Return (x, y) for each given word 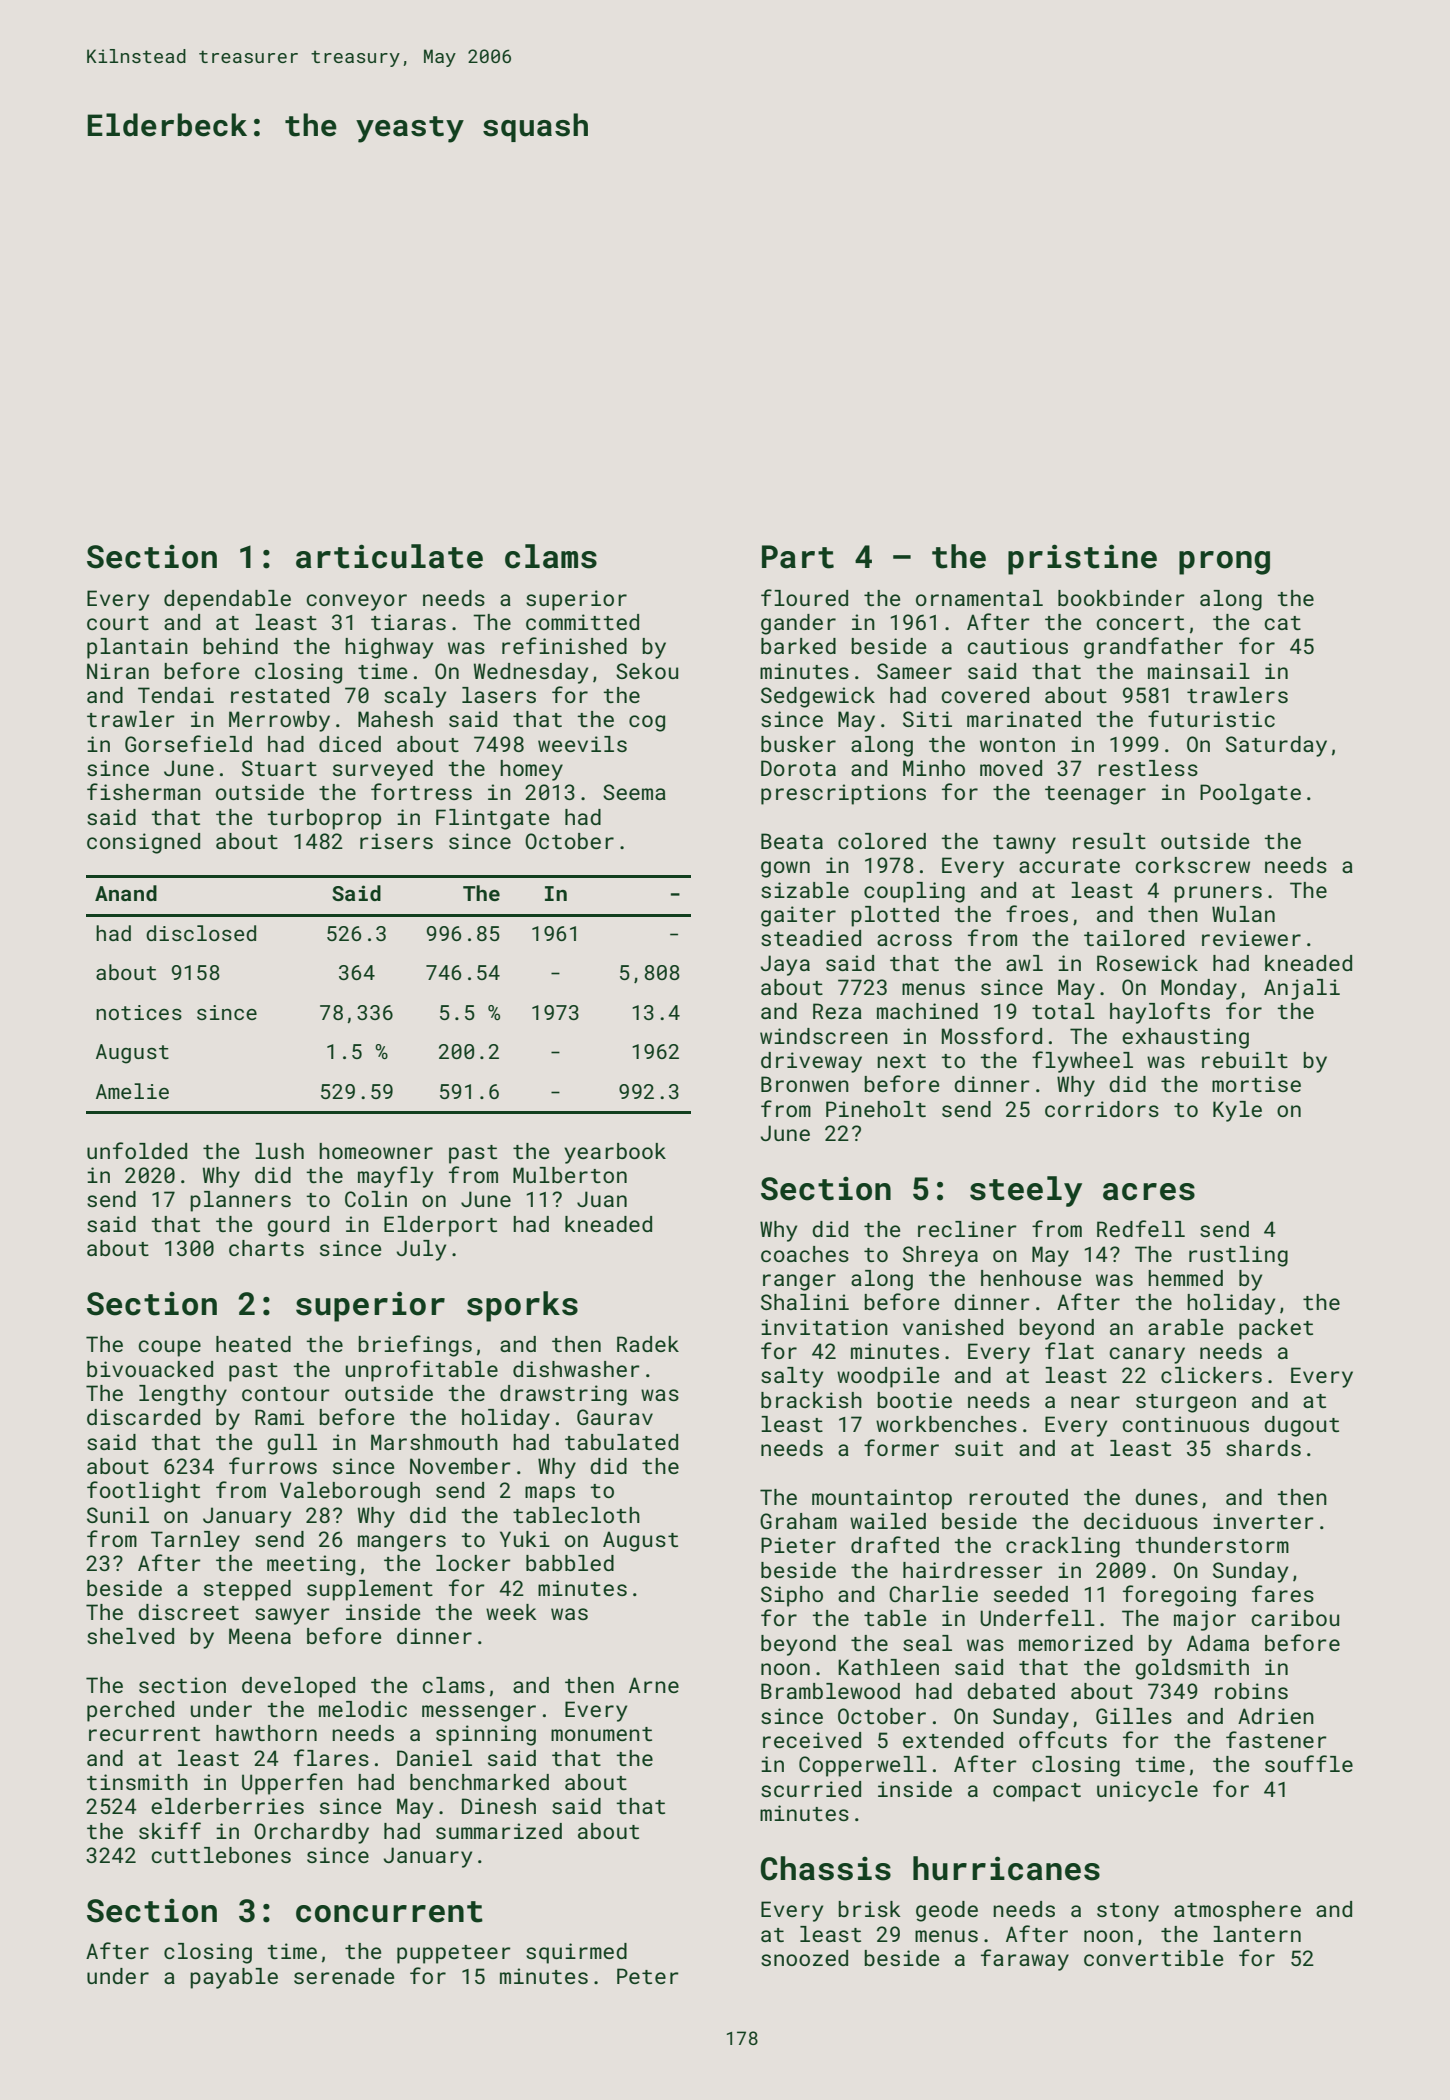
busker (798, 744)
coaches (805, 1254)
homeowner (376, 1151)
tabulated (621, 1442)
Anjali (1302, 989)
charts (266, 1248)
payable (234, 1978)
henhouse (1031, 1278)
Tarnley (195, 1541)
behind (240, 646)
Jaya (785, 965)
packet (1276, 1329)
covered (985, 695)
